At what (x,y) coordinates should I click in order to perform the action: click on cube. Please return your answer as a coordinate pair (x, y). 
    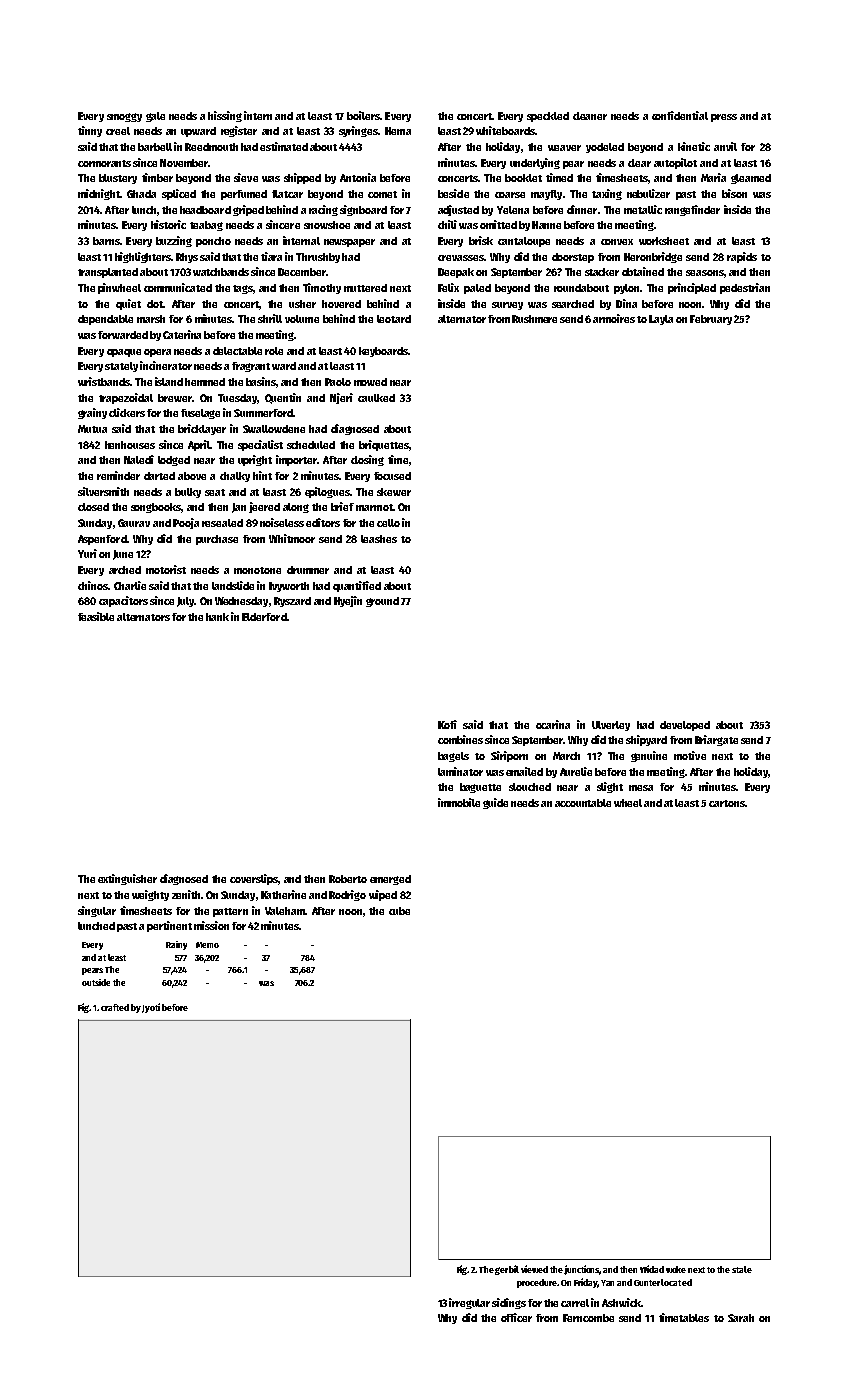
    Looking at the image, I should click on (399, 911).
